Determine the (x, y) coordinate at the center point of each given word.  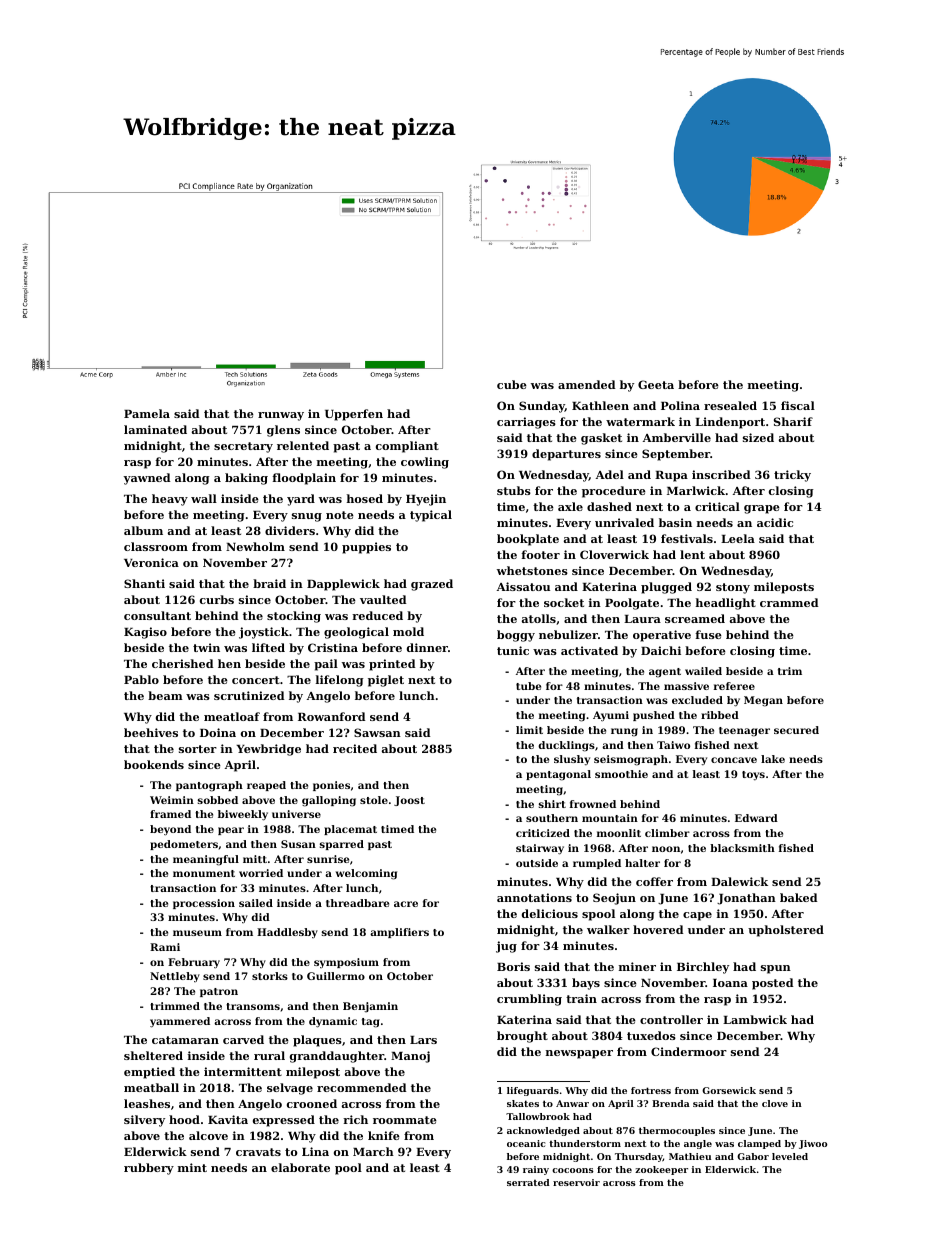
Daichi (661, 650)
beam (165, 695)
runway (281, 416)
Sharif (793, 421)
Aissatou (523, 586)
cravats (258, 1152)
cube (512, 384)
